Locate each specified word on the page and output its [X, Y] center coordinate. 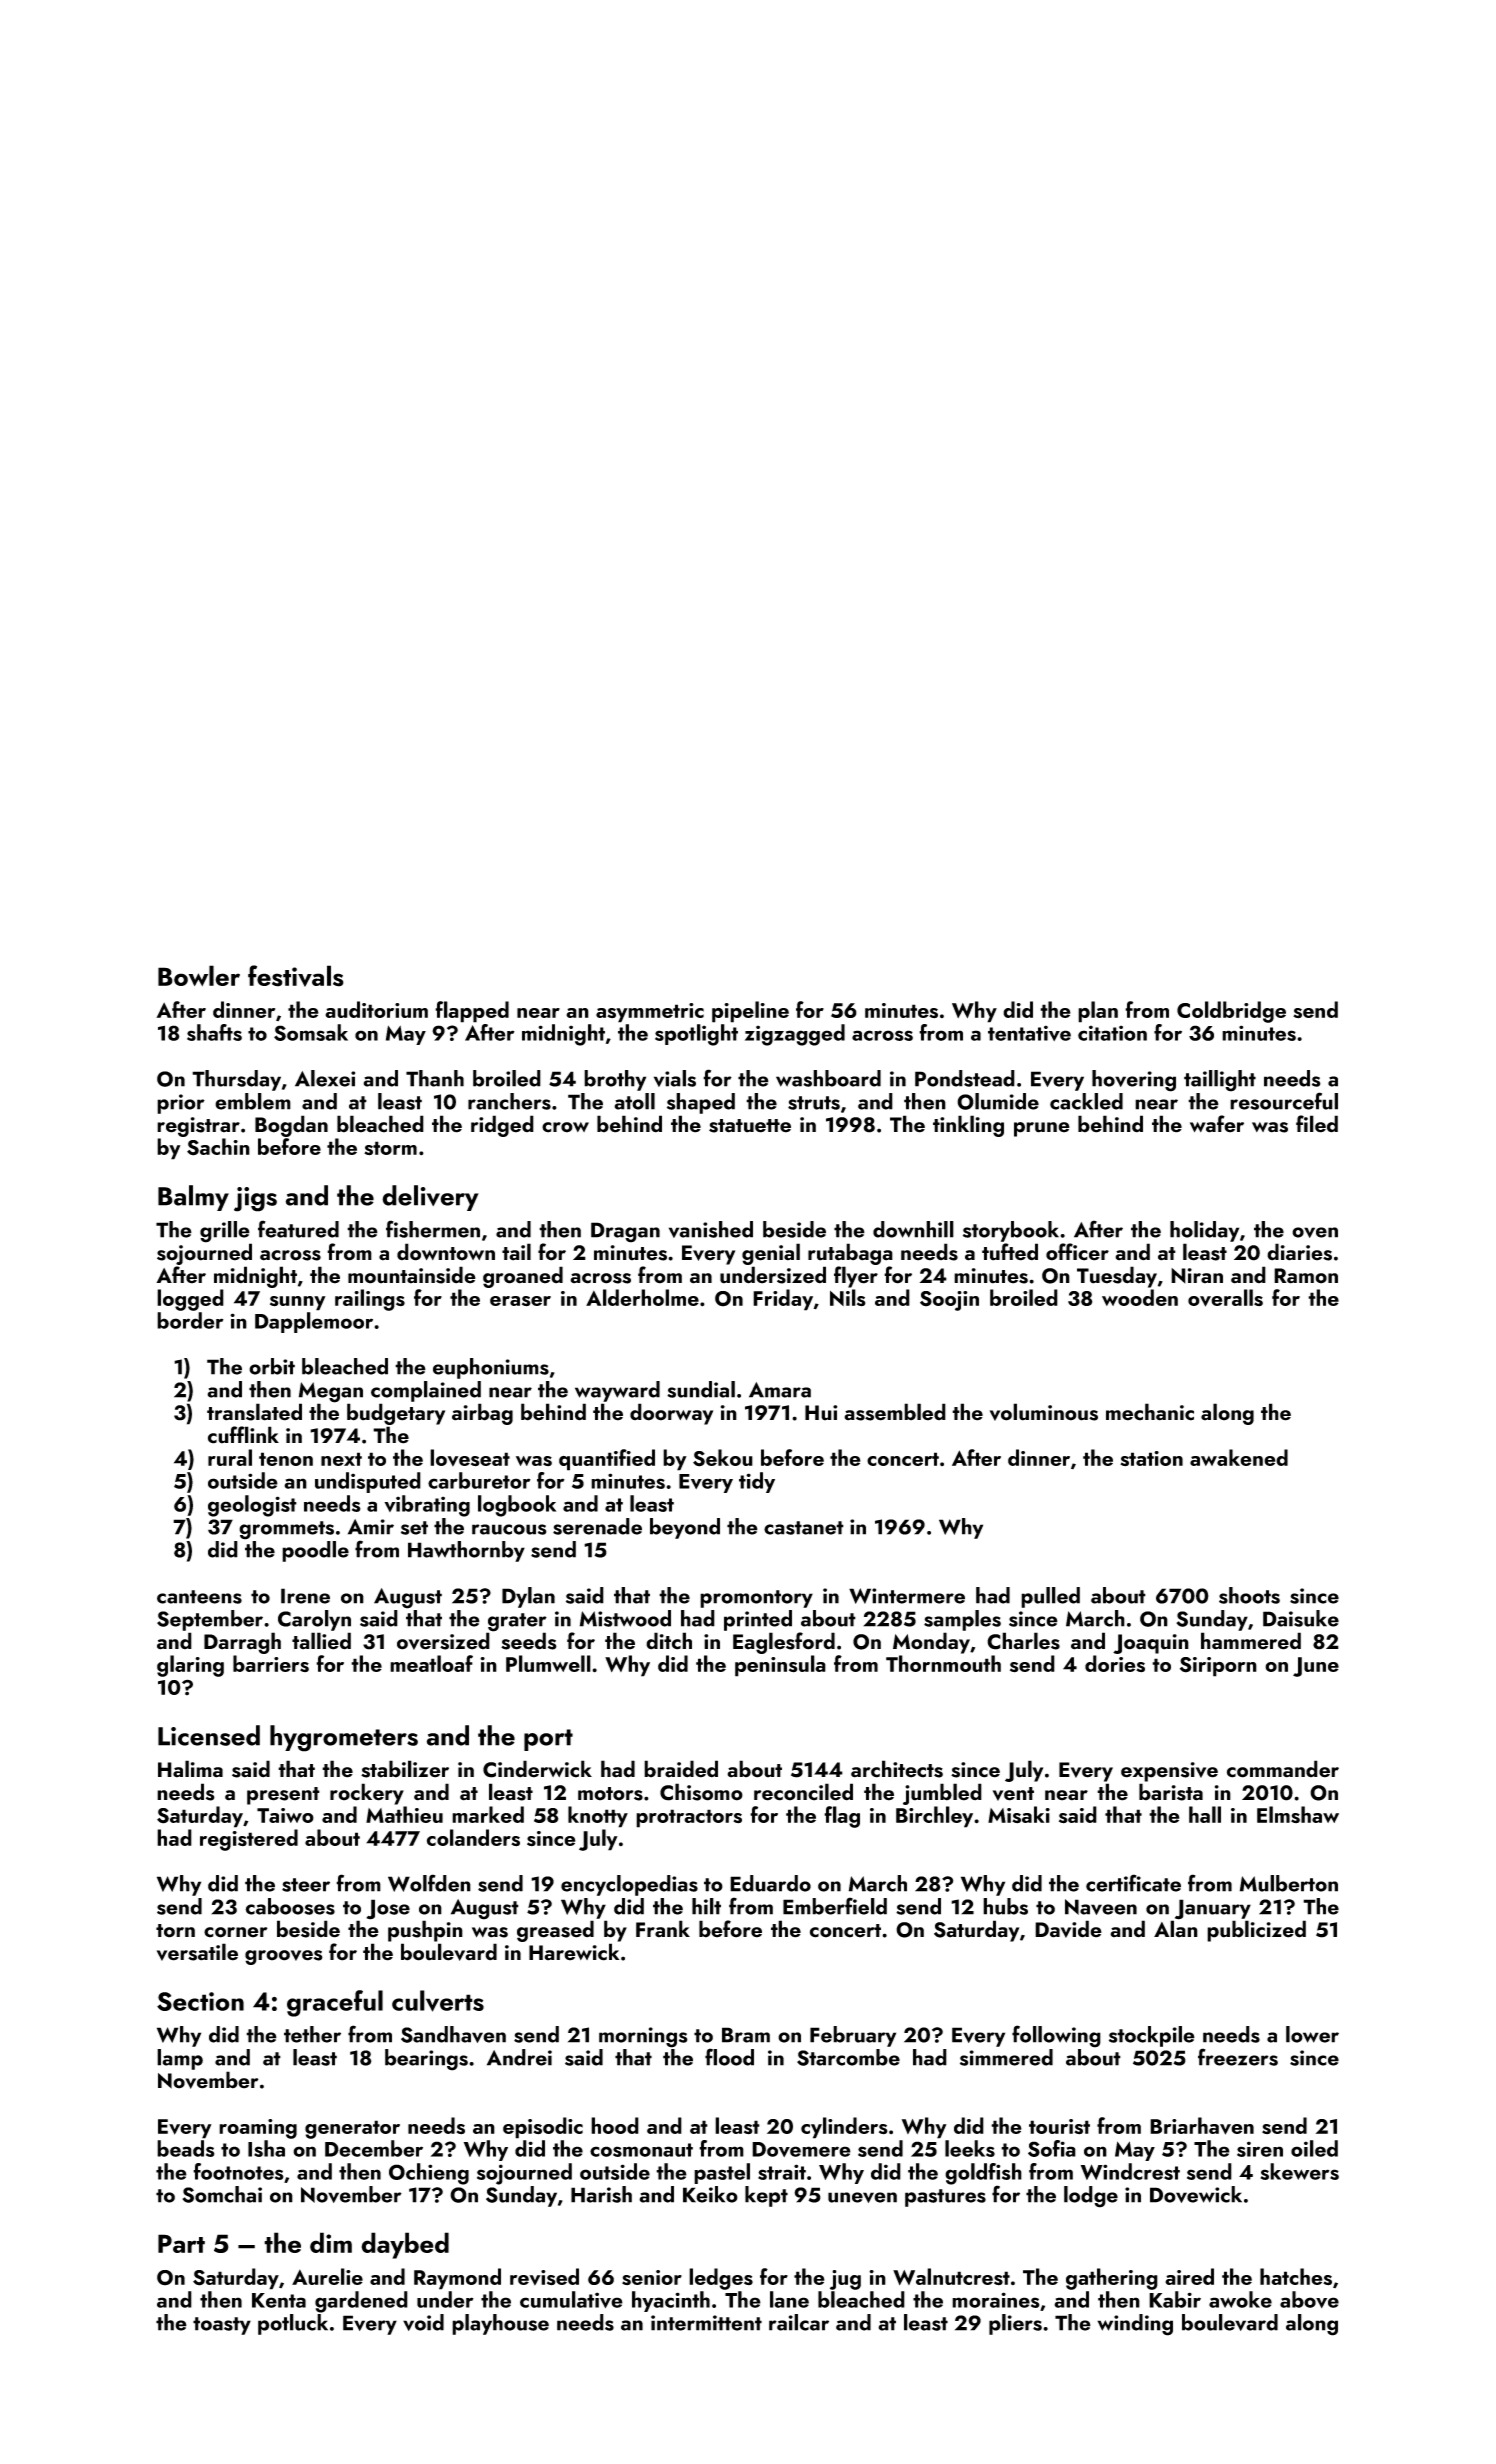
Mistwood [625, 1618]
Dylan [528, 1597]
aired [1189, 2276]
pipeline [750, 1012]
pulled [1050, 1597]
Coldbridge [1231, 1012]
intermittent [706, 2323]
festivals [296, 976]
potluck [293, 2324]
